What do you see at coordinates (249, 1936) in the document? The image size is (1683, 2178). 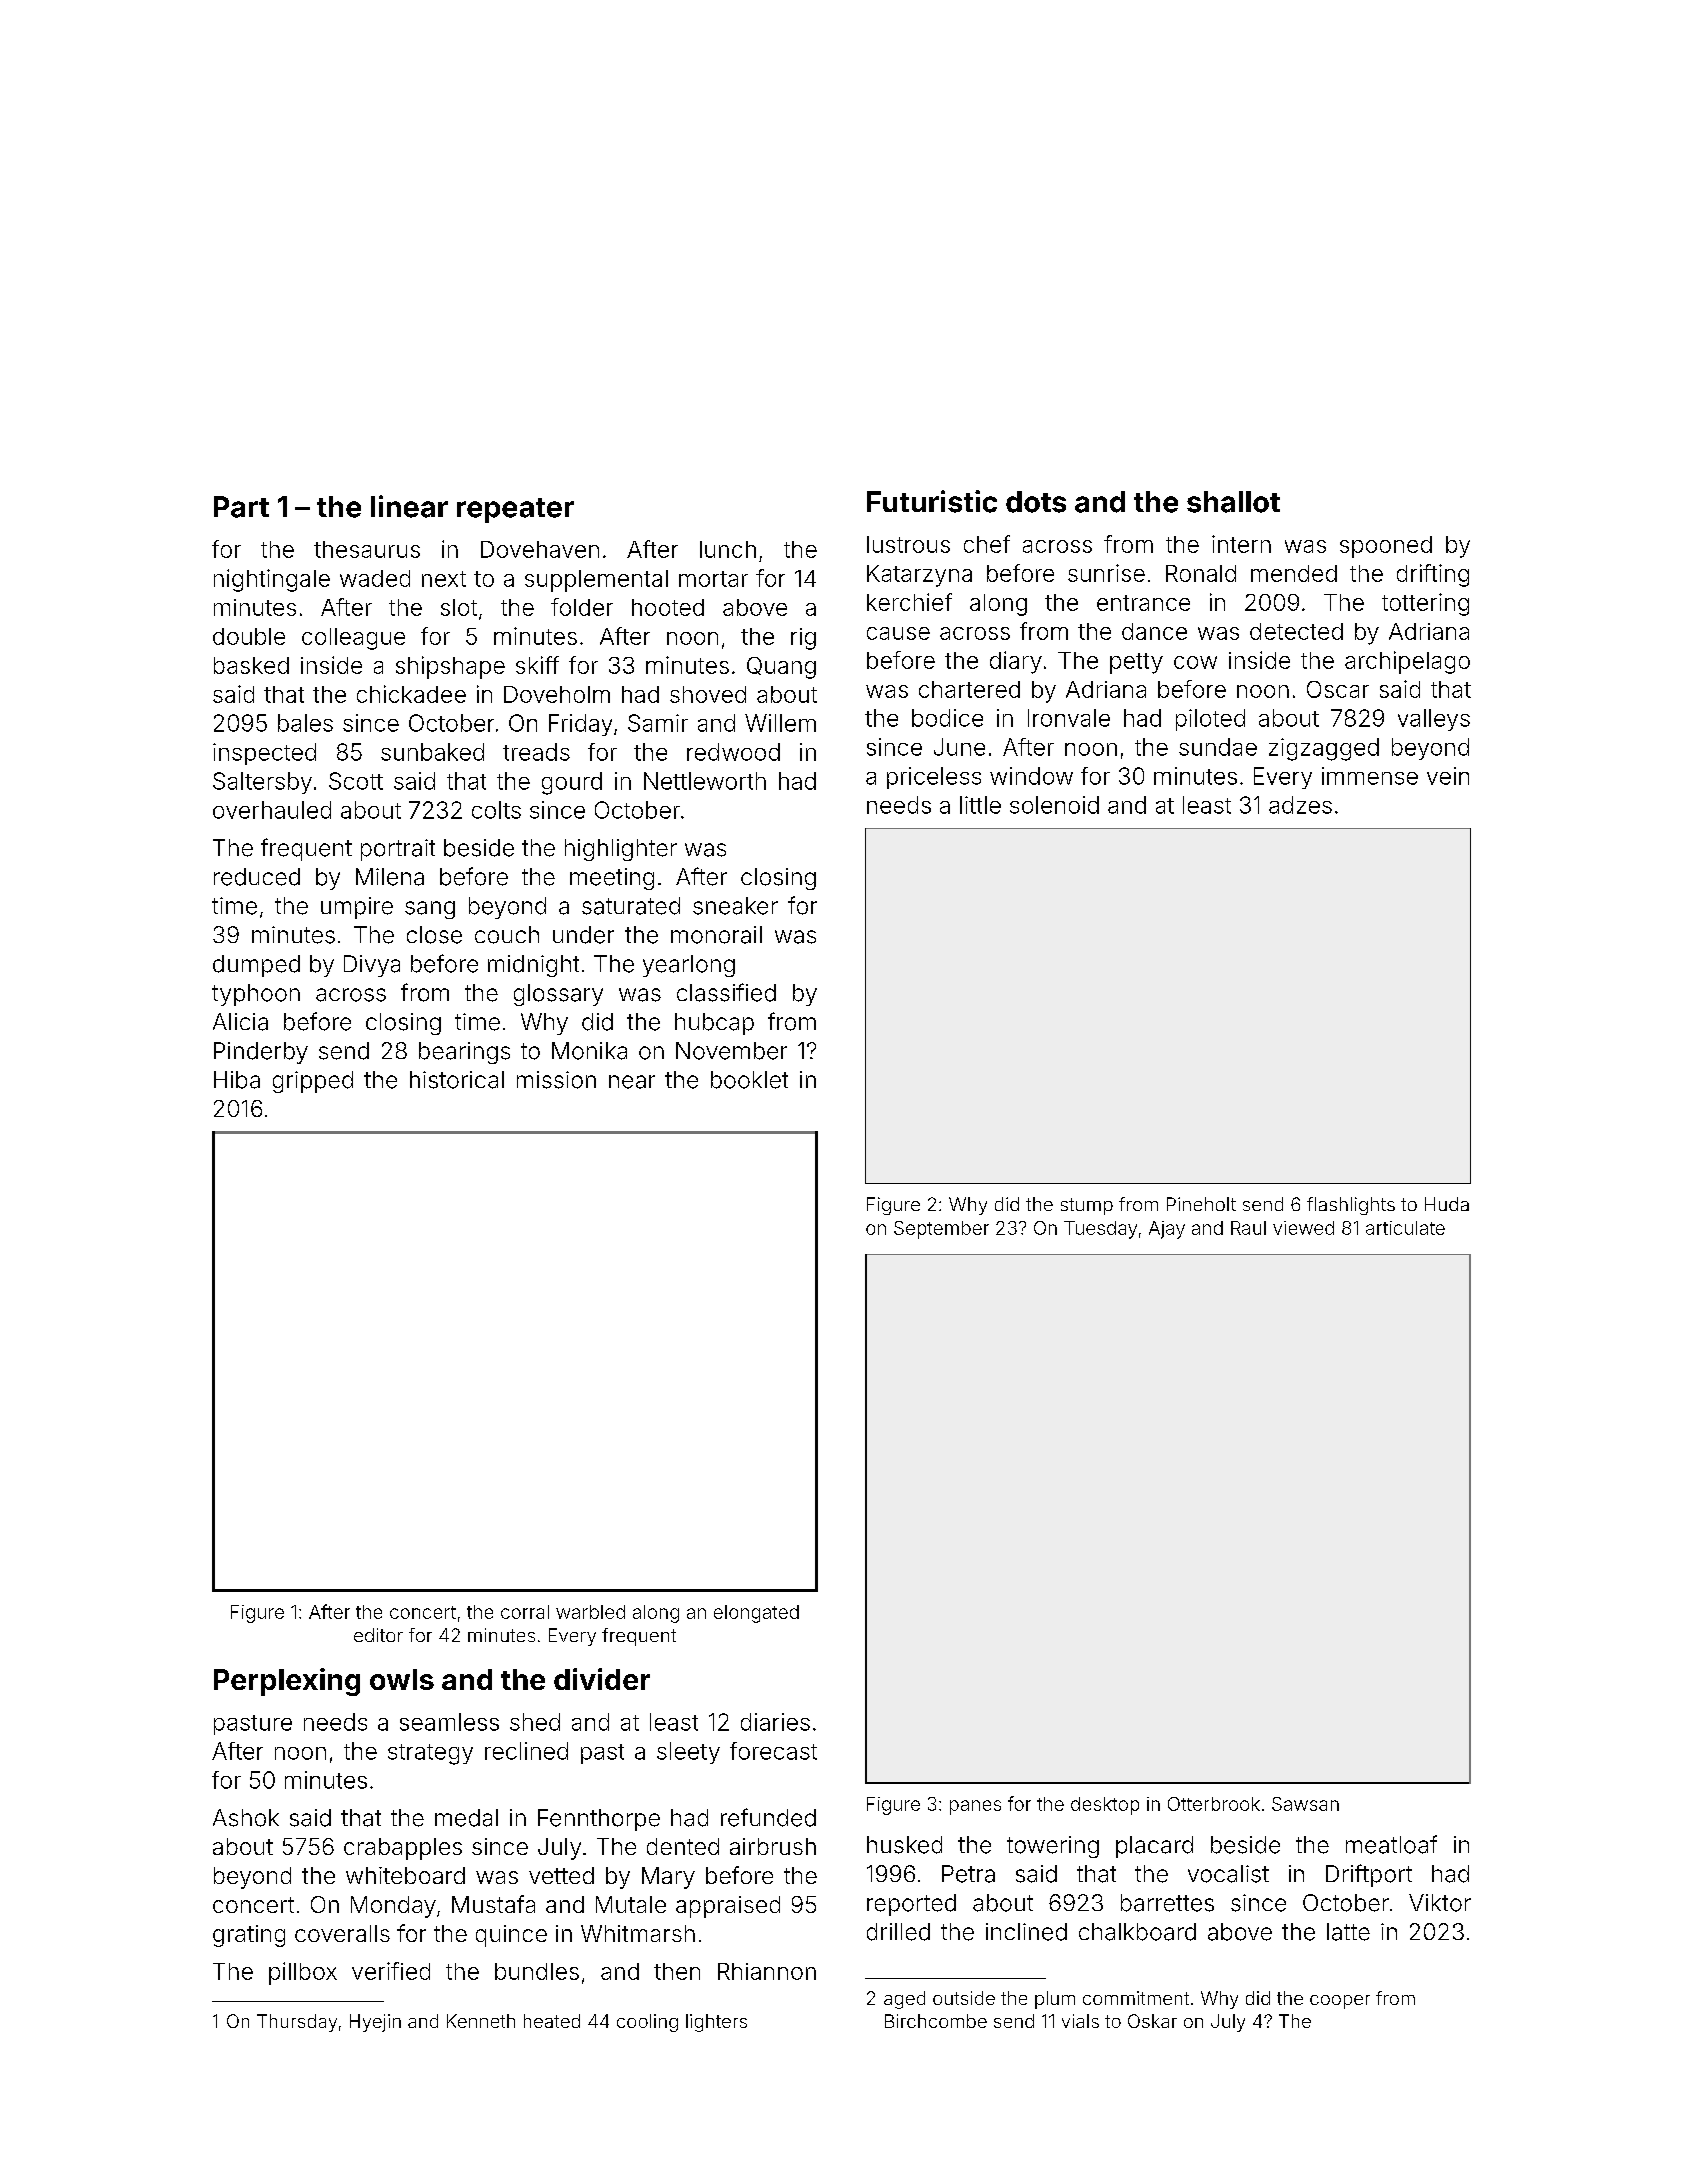 I see `grating` at bounding box center [249, 1936].
